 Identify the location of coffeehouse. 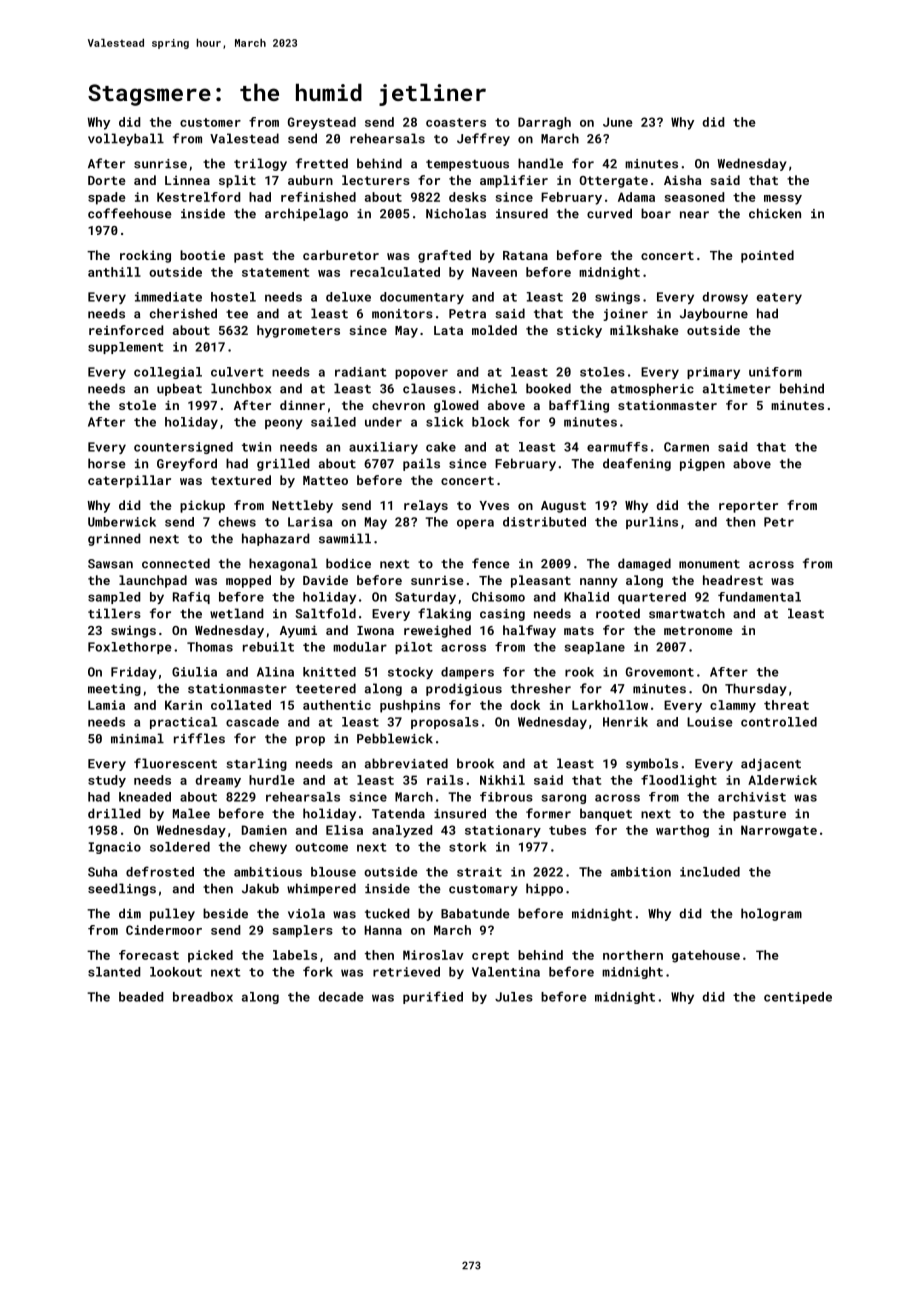
(130, 213).
